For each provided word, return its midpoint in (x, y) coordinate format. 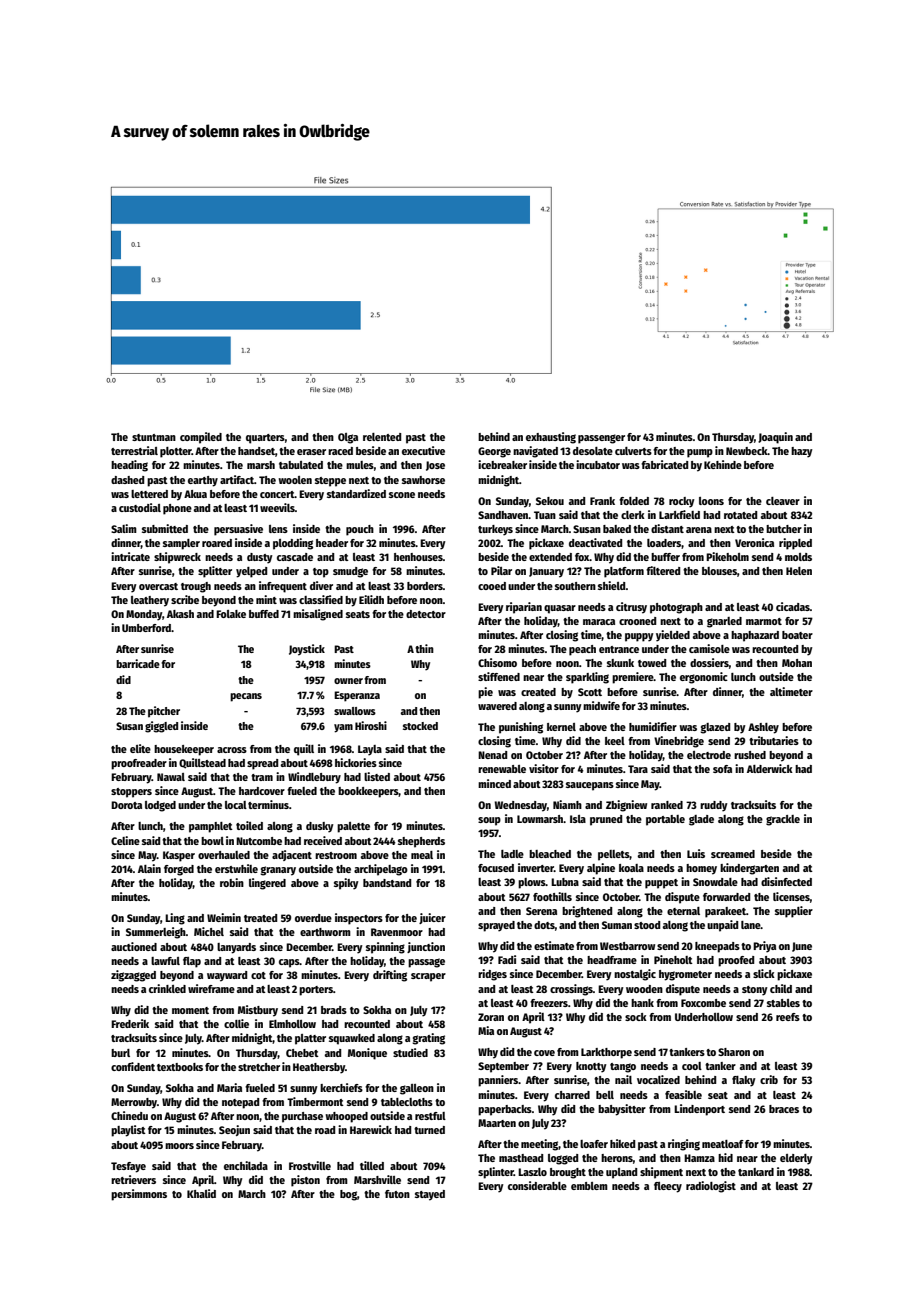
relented (382, 437)
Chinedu (129, 1115)
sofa (722, 769)
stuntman (154, 437)
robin (232, 882)
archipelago (381, 870)
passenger (601, 439)
